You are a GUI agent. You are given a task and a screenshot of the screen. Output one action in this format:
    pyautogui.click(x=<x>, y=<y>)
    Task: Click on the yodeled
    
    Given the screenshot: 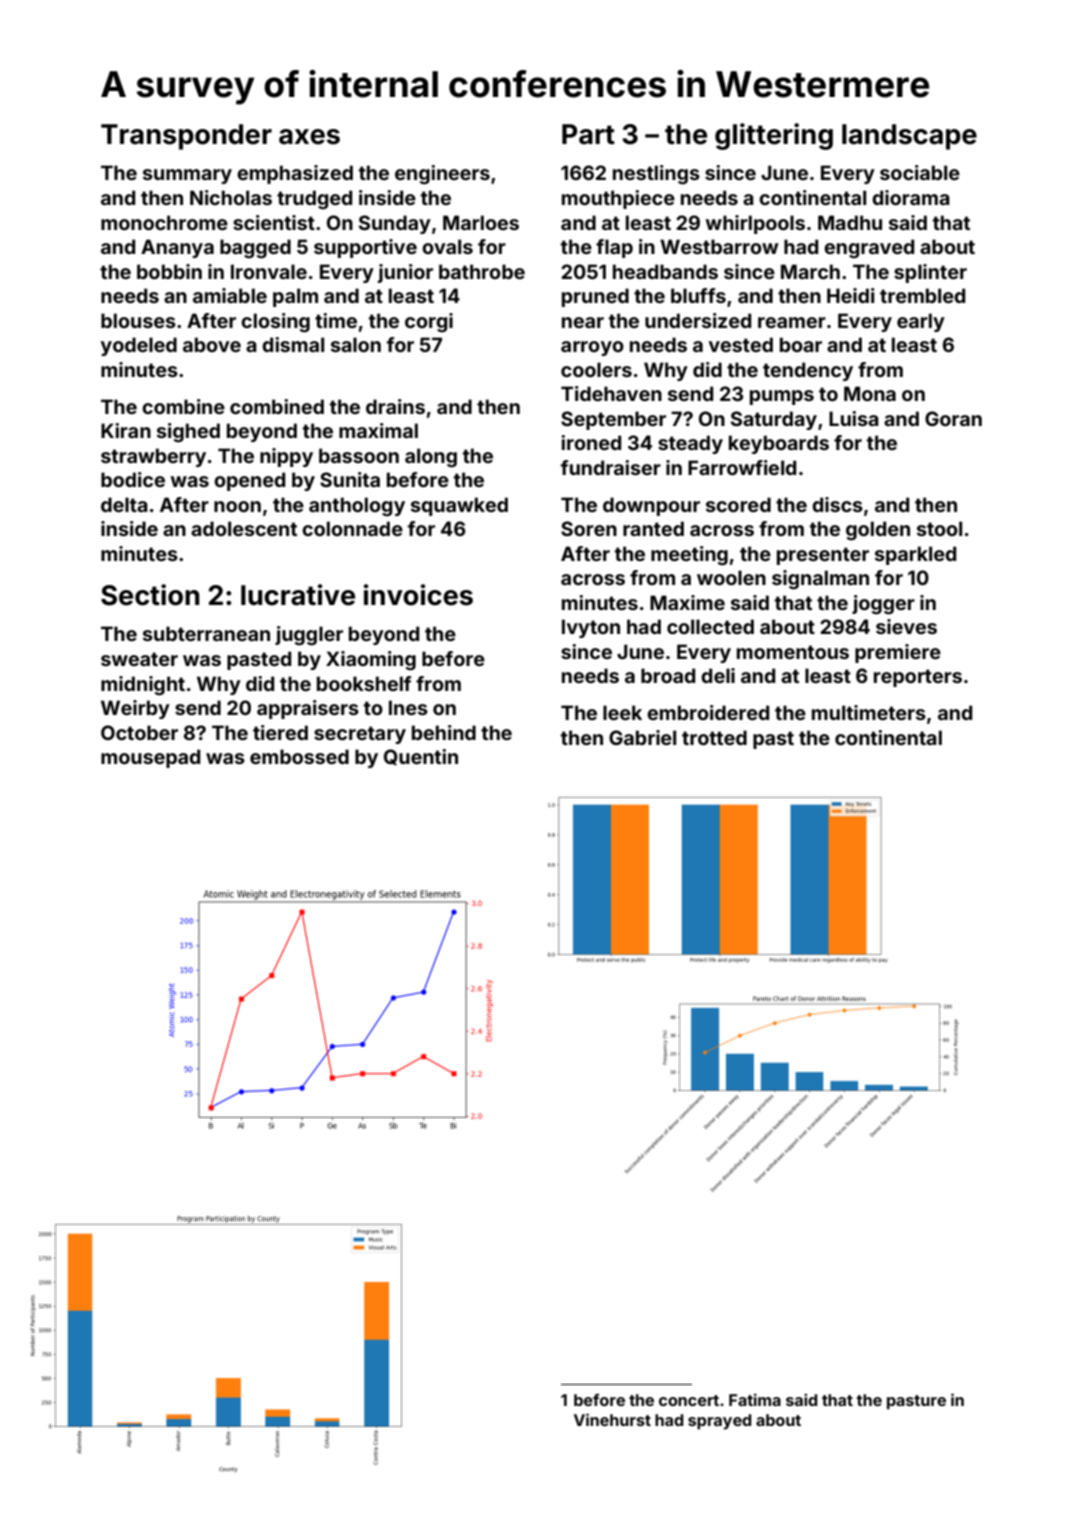 What is the action you would take?
    pyautogui.click(x=139, y=346)
